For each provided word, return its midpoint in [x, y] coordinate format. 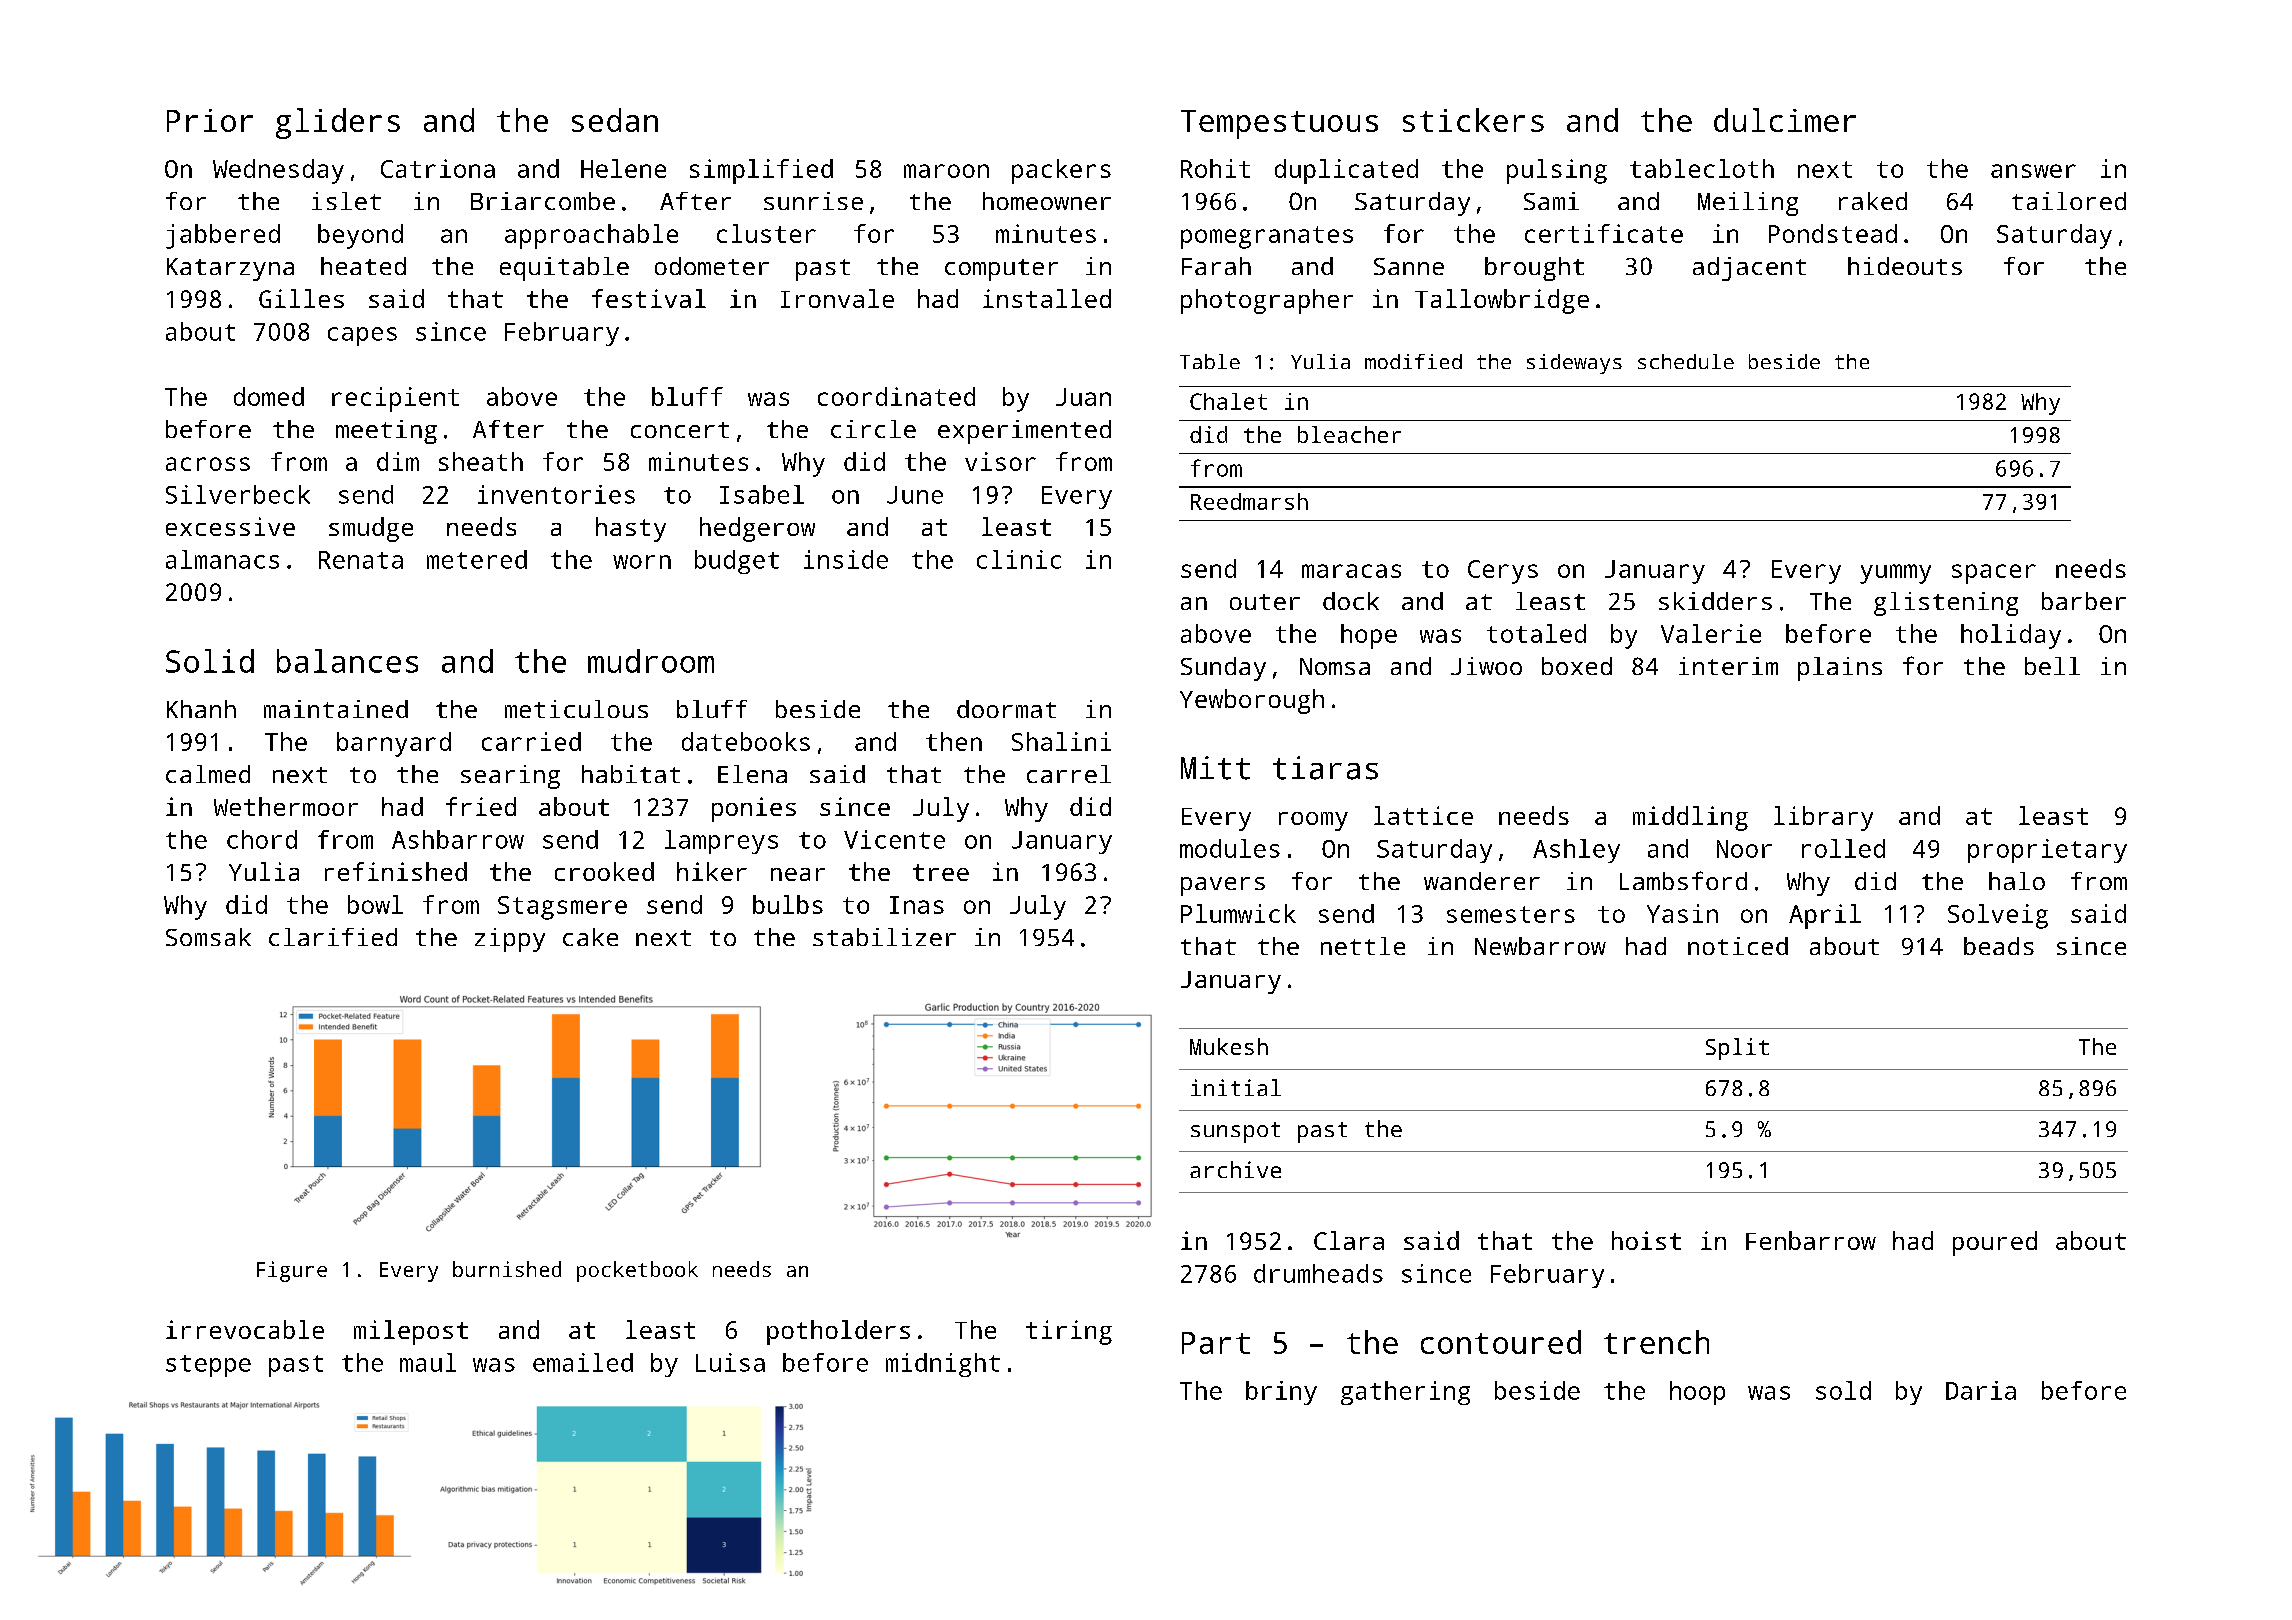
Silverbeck [238, 494]
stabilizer [884, 937]
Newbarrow [1540, 946]
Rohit [1215, 168]
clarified [333, 937]
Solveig [1998, 916]
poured [1995, 1243]
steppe [208, 1366]
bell [2052, 666]
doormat [1006, 709]
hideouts [1905, 266]
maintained [336, 709]
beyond [360, 236]
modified [1413, 361]
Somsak [208, 937]
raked [1873, 201]
